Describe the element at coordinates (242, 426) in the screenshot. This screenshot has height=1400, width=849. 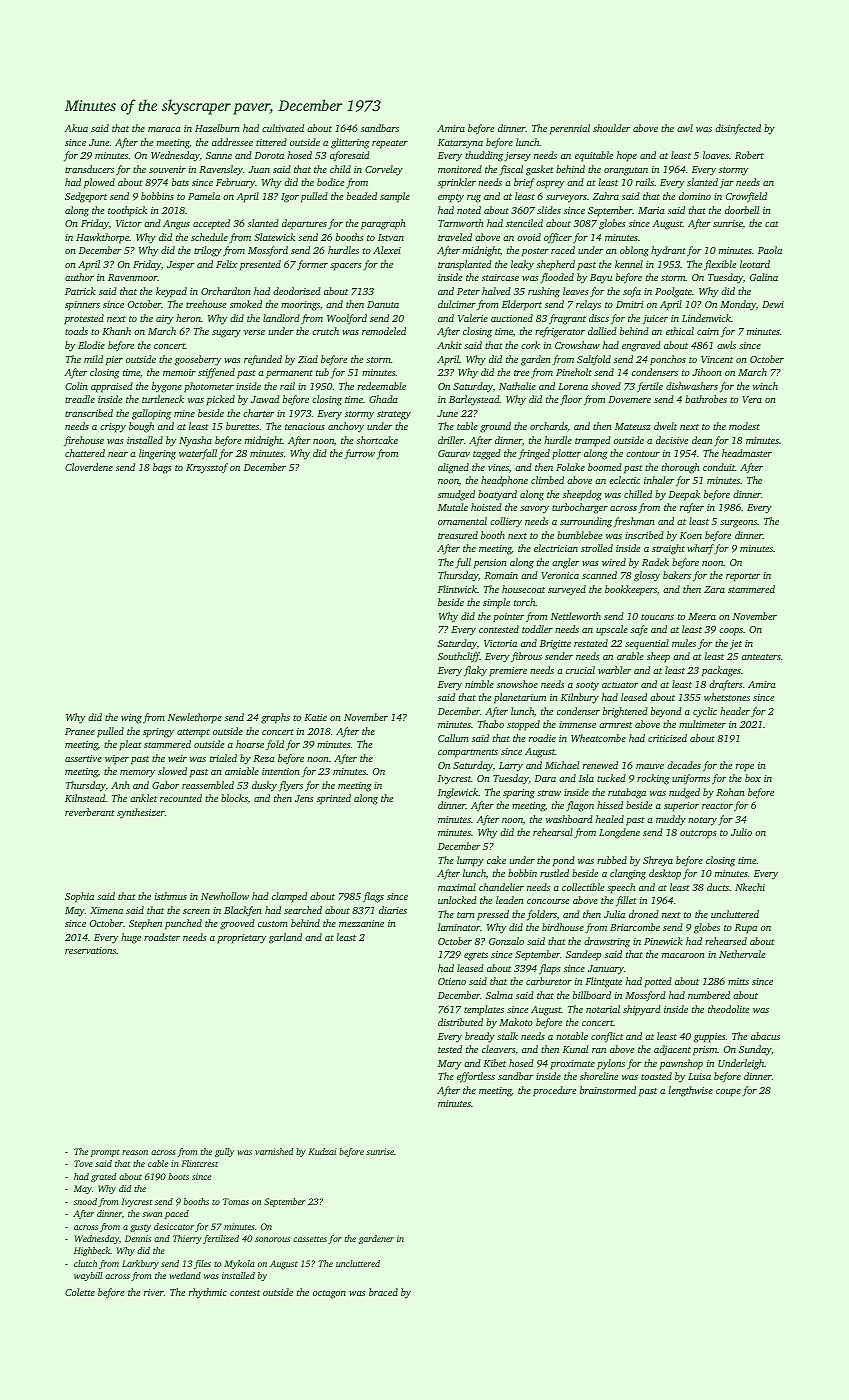
I see `burettes` at that location.
